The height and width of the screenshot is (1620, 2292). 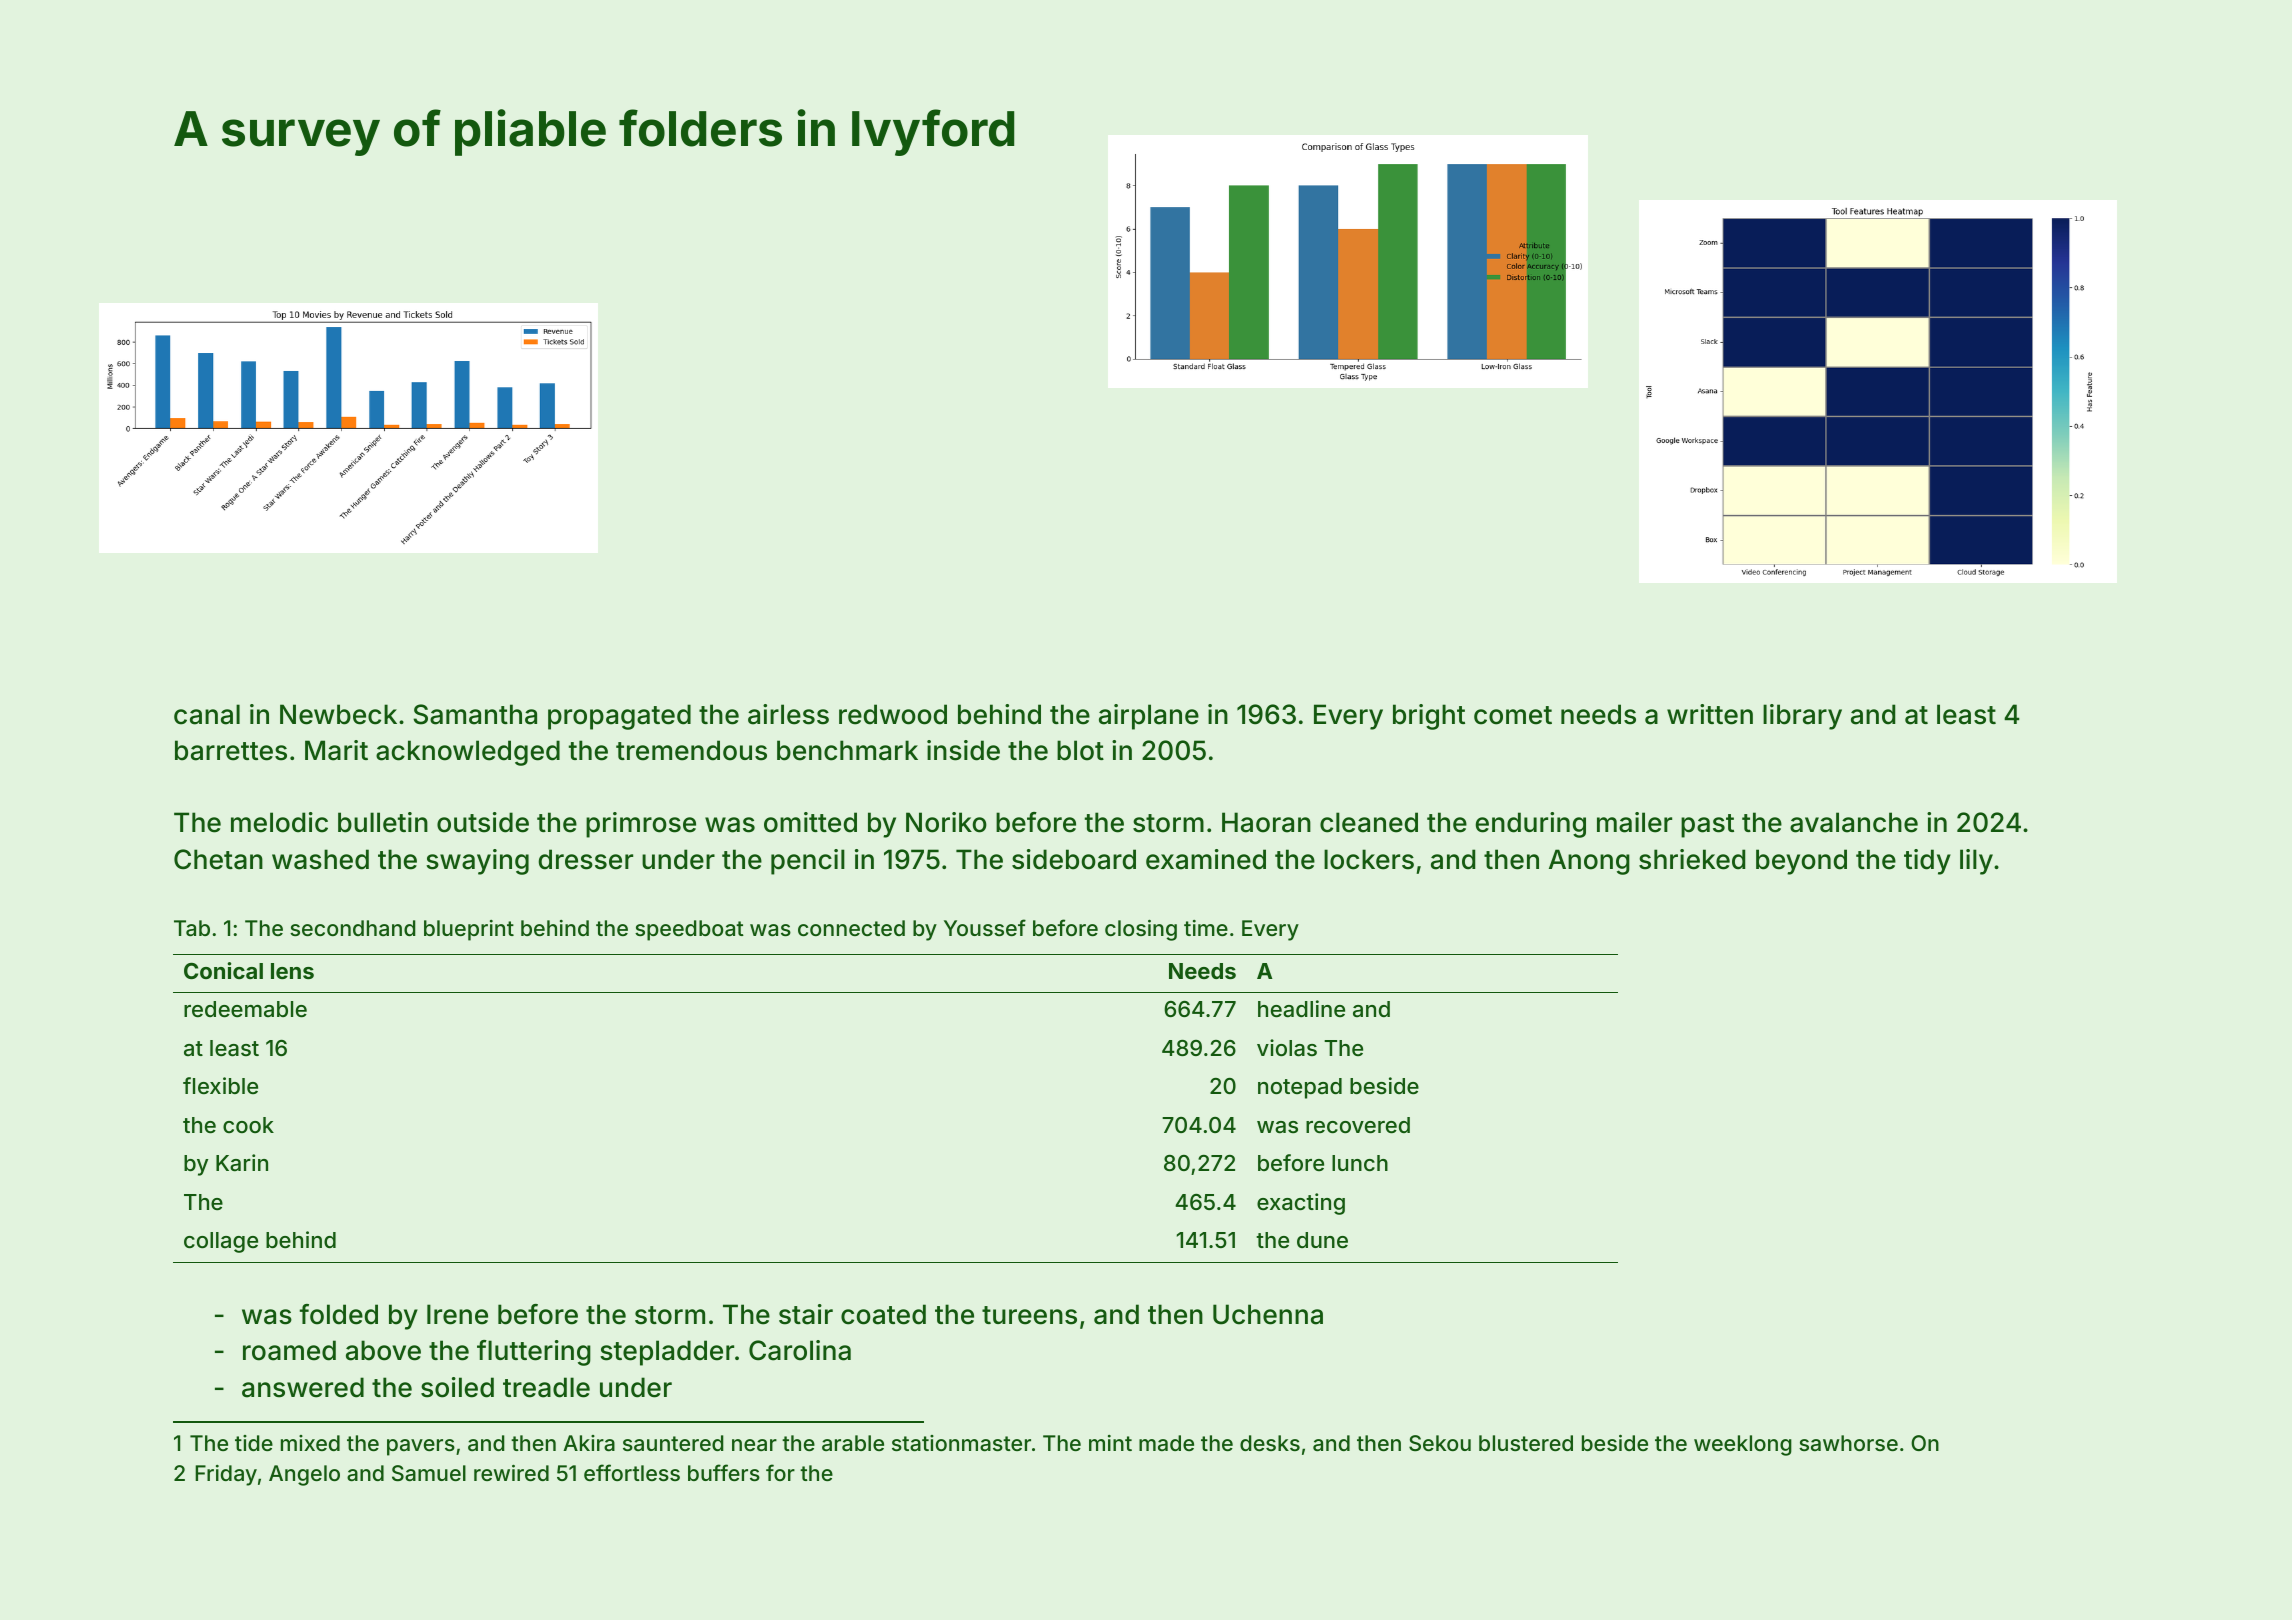 I want to click on closing, so click(x=1141, y=930).
